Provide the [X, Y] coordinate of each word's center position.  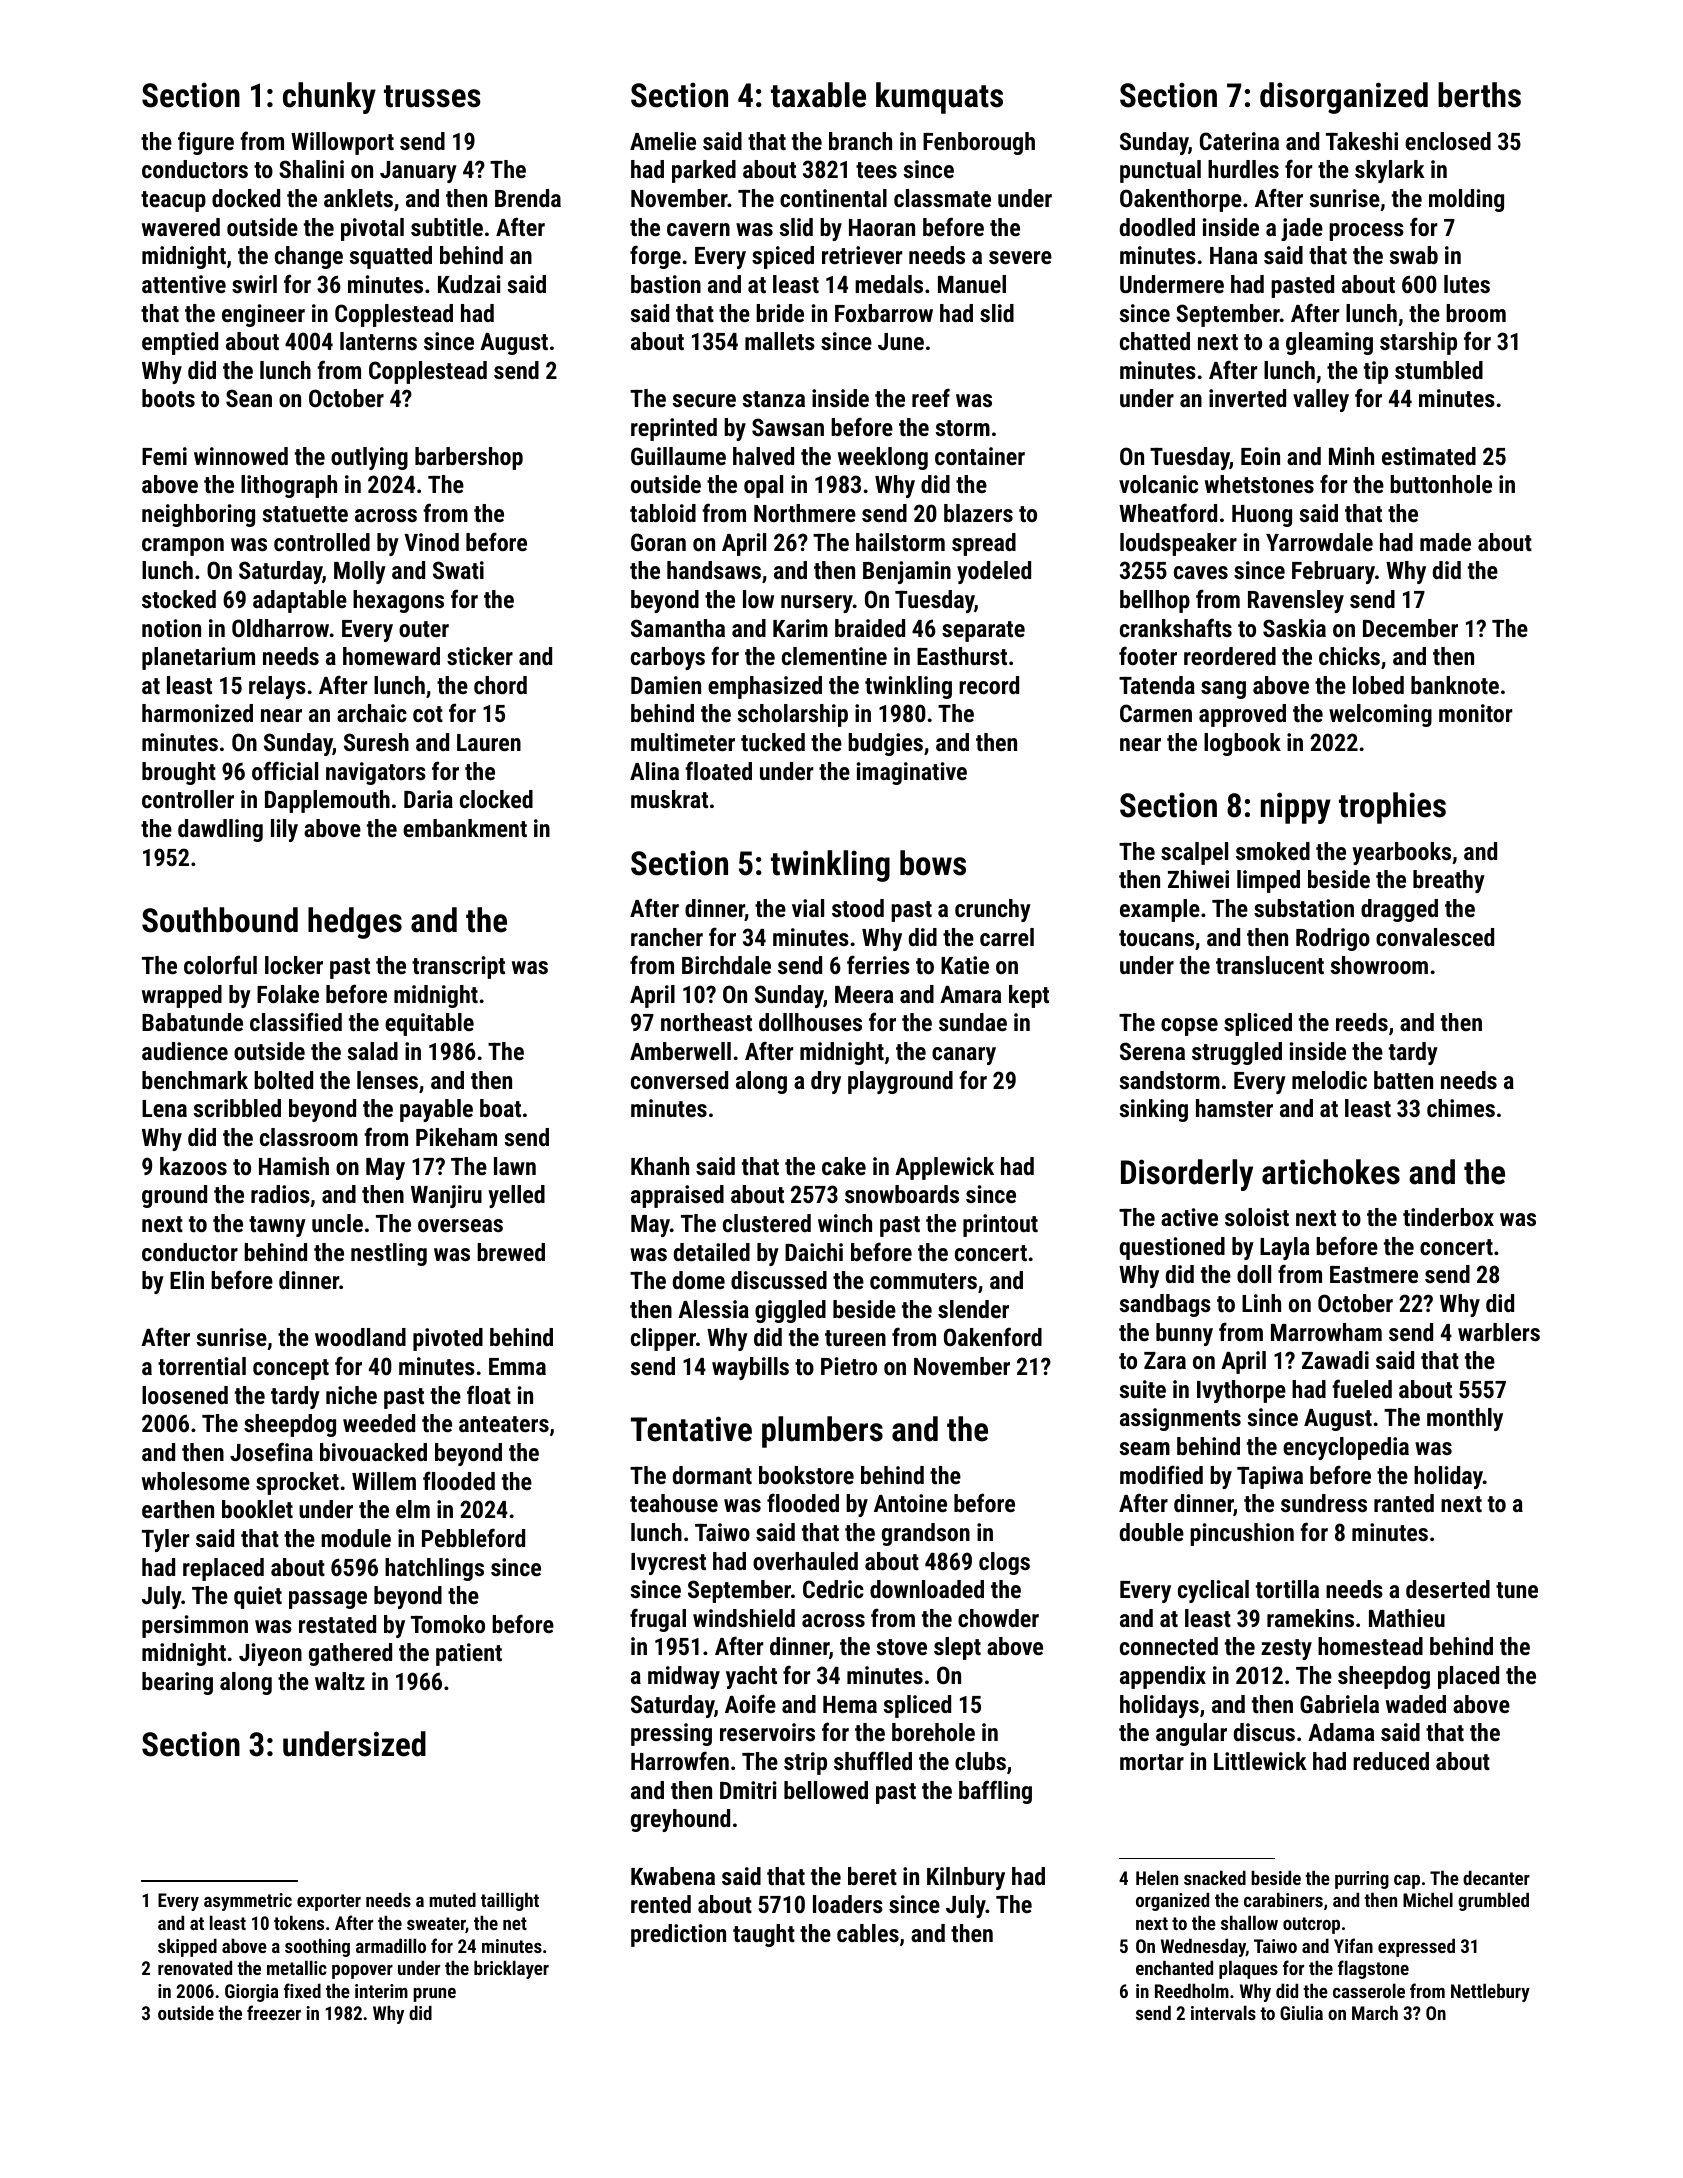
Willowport [342, 143]
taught [764, 1935]
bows [933, 863]
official [285, 770]
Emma [517, 1366]
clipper [663, 1339]
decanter [1496, 1877]
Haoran [882, 227]
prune [434, 1995]
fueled [1362, 1388]
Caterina [1239, 141]
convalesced [1435, 937]
